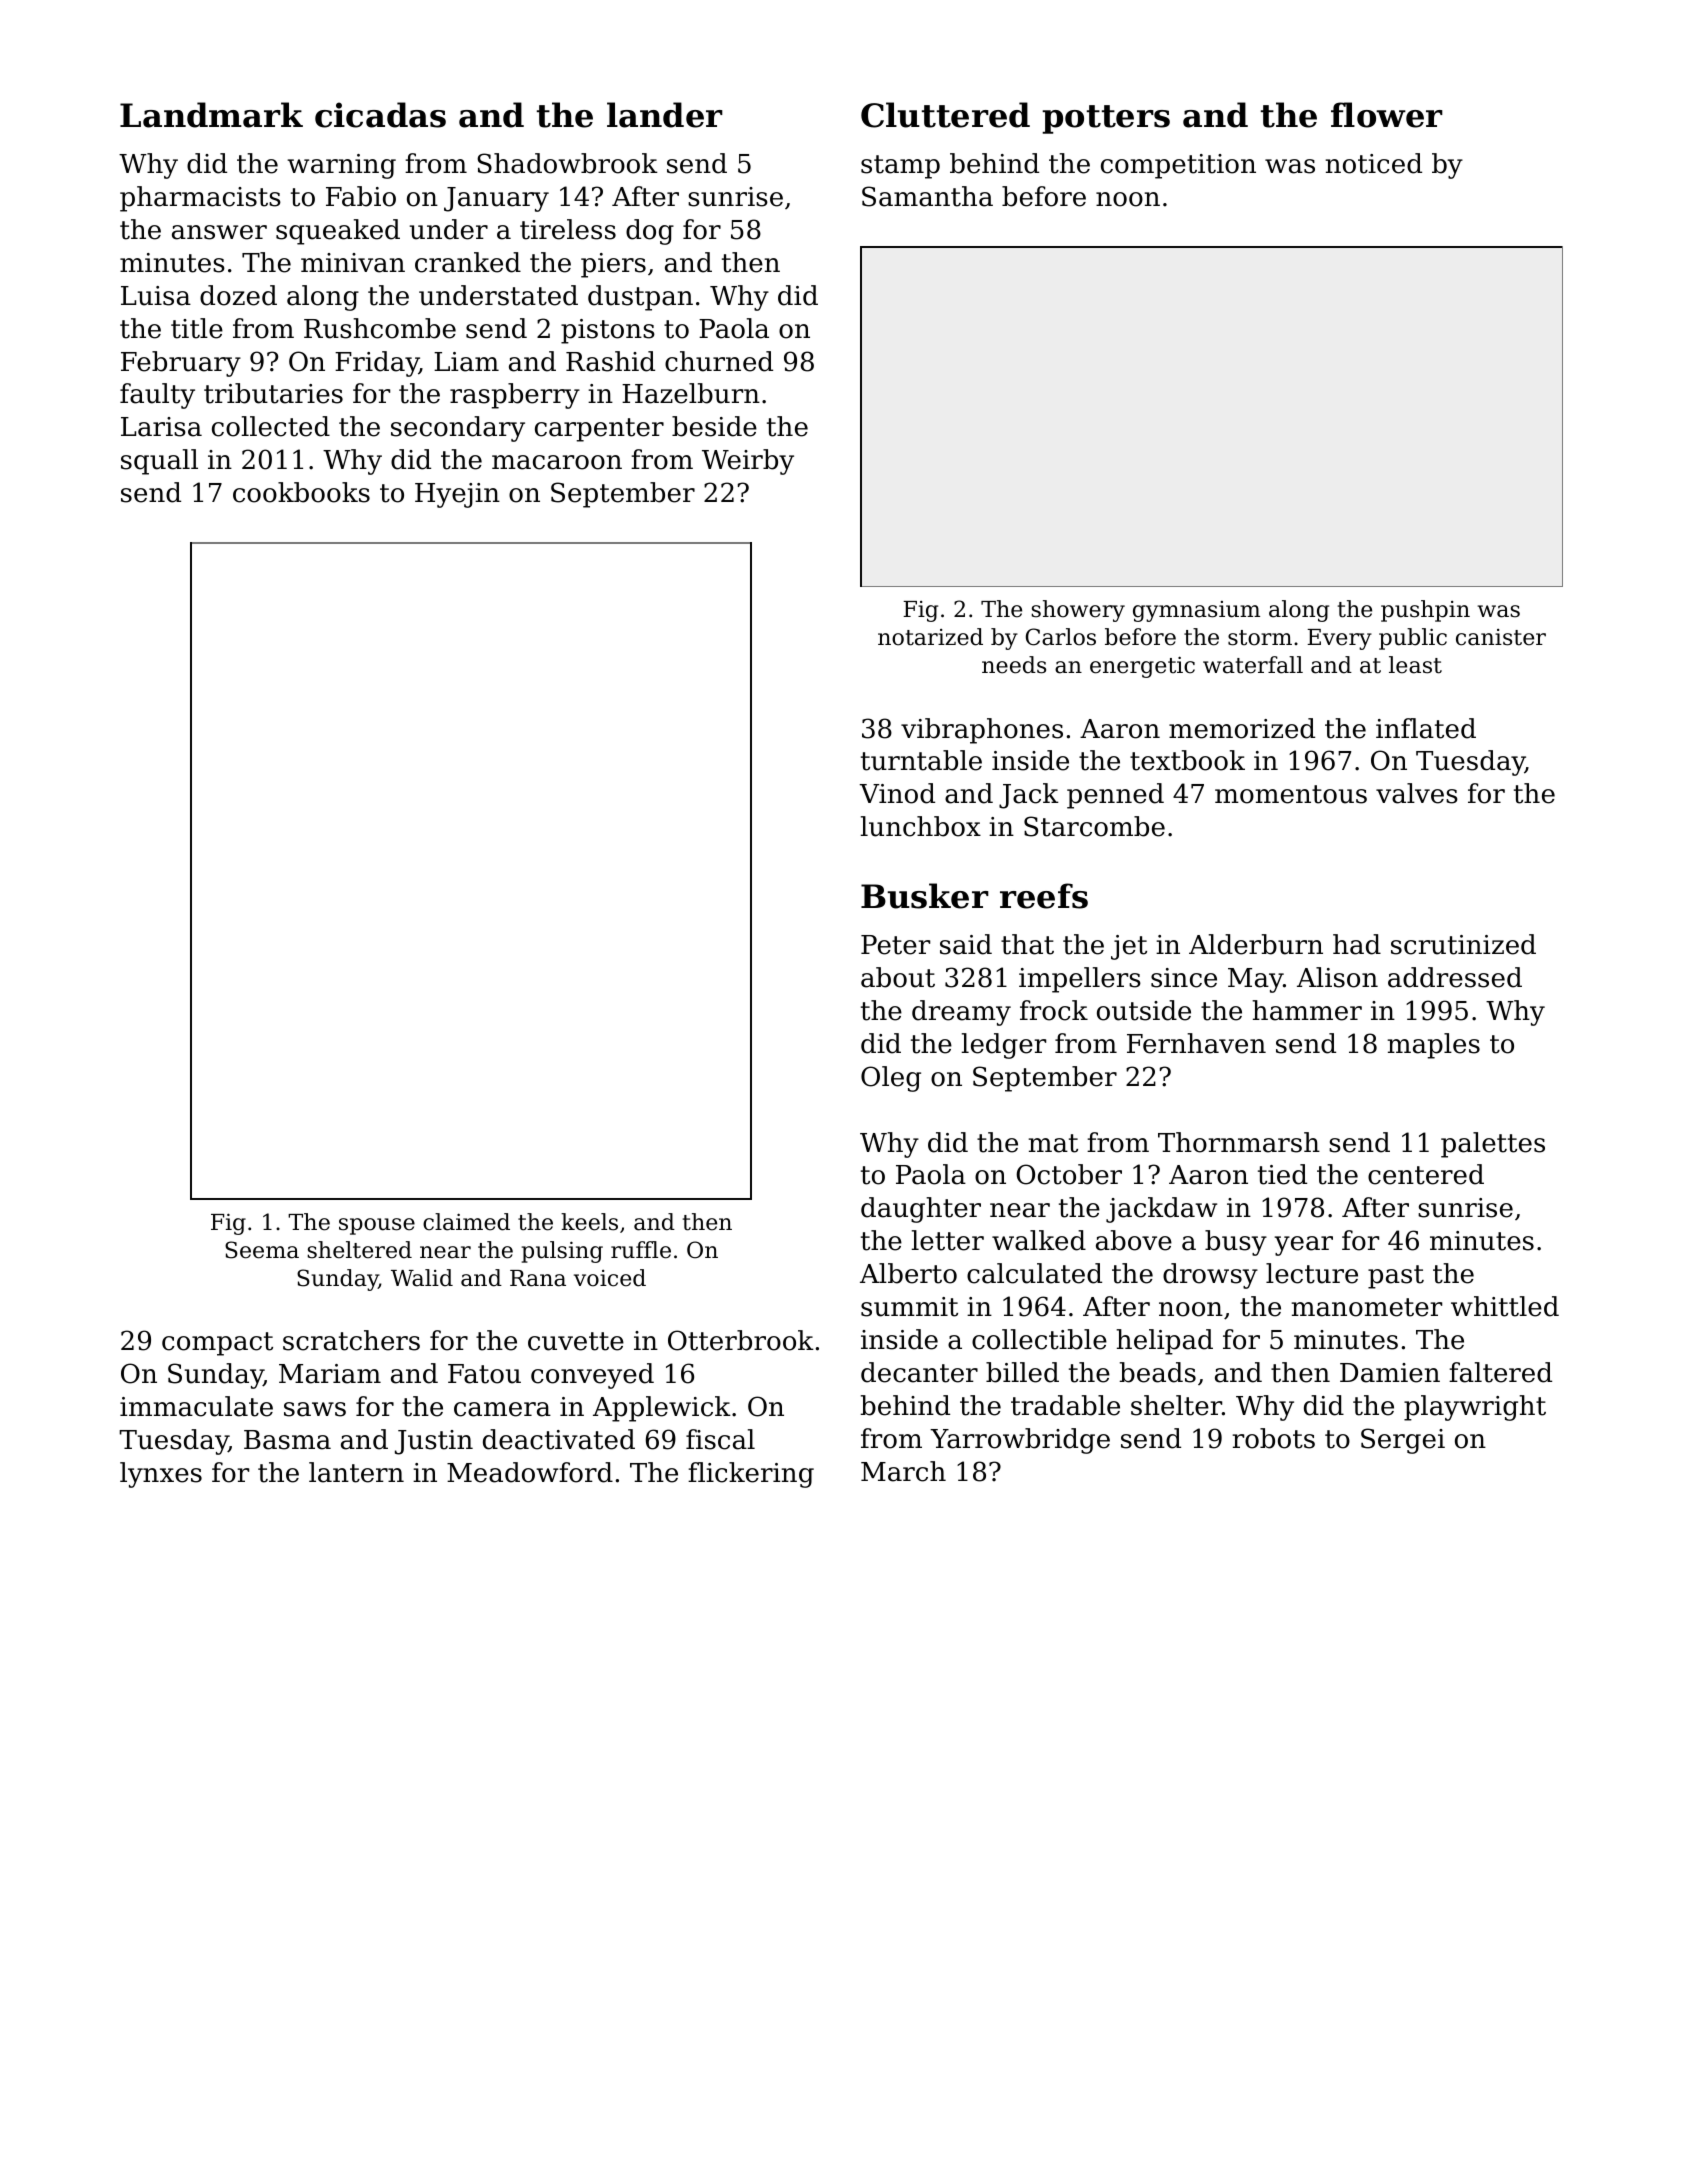 Image resolution: width=1683 pixels, height=2178 pixels. I want to click on Rushcombe, so click(380, 328).
